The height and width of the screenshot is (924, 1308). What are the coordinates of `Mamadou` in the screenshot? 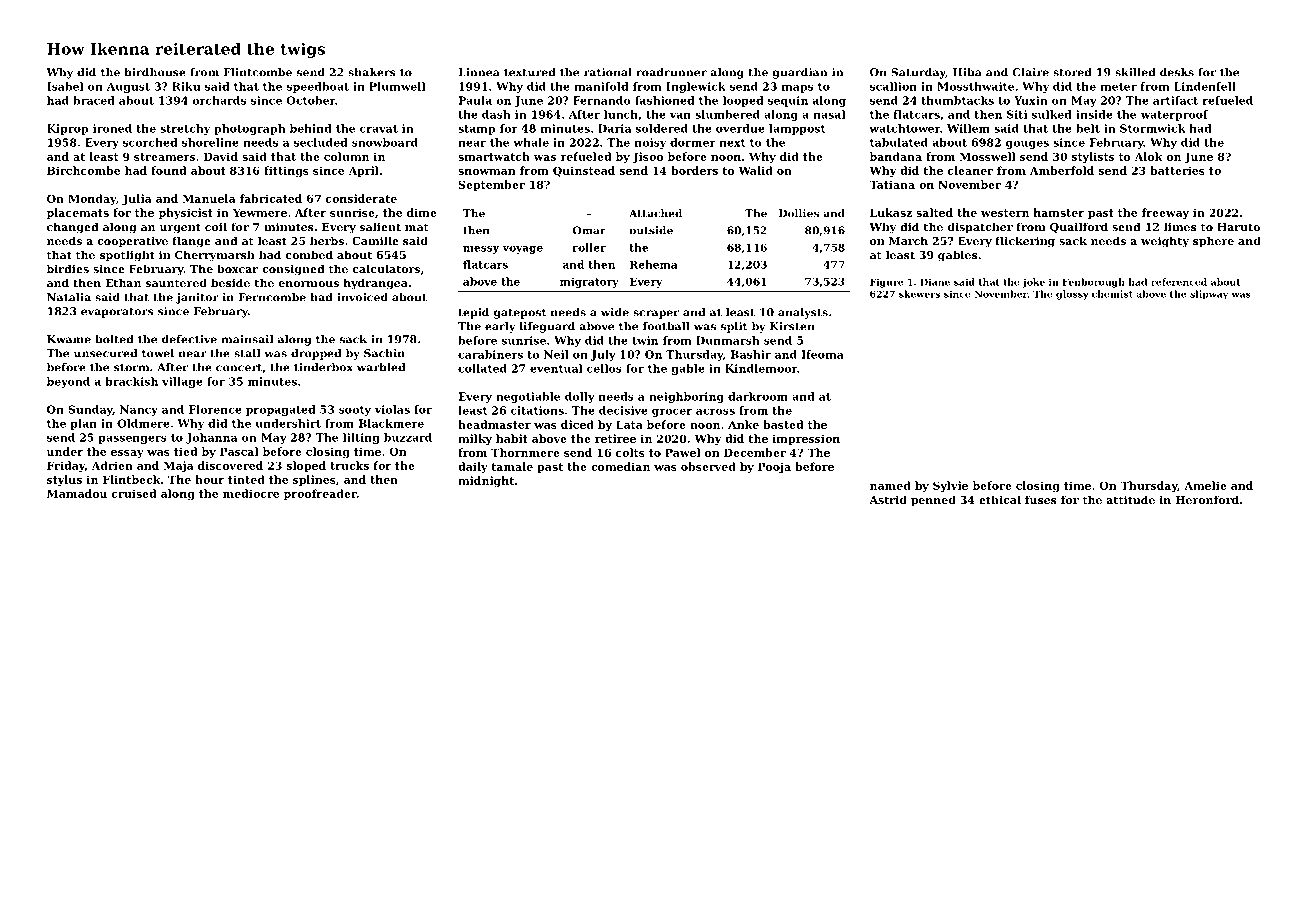 It's located at (77, 493).
